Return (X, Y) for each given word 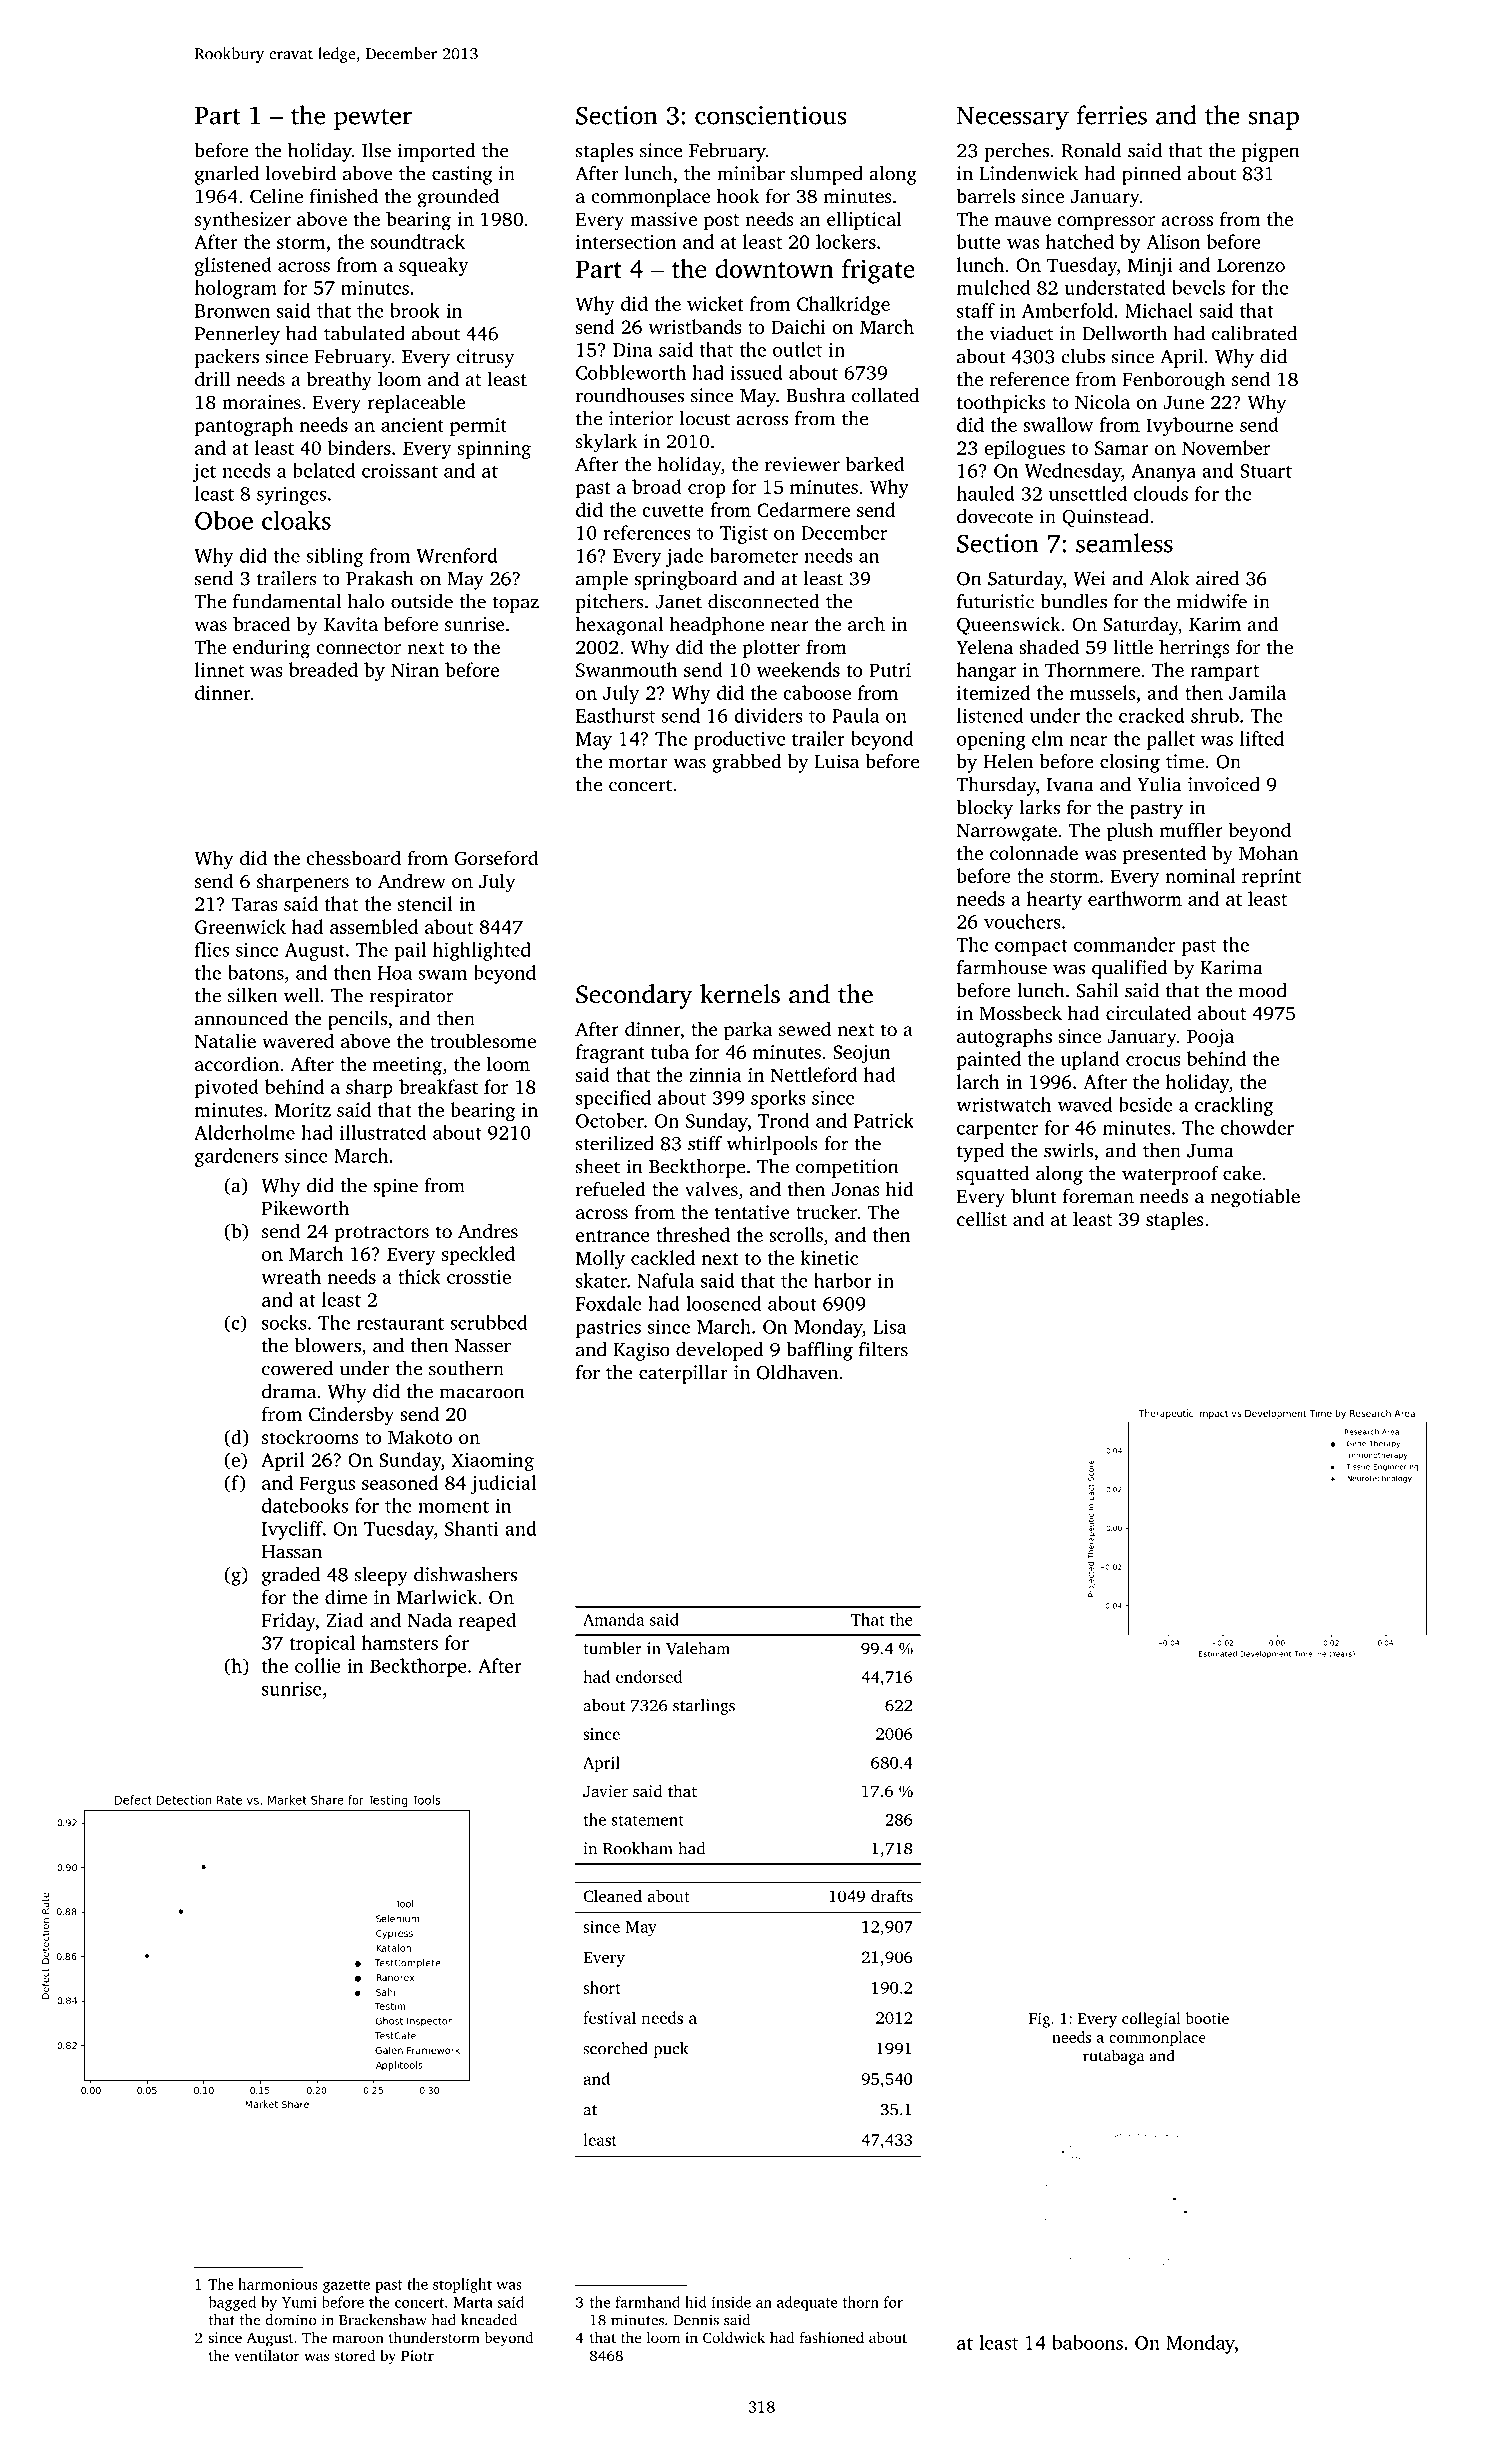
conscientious (770, 115)
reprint (1271, 878)
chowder (1257, 1127)
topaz (515, 604)
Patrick (884, 1120)
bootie (1207, 2018)
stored (354, 2355)
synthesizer (243, 221)
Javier (605, 1791)
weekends (798, 669)
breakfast (438, 1086)
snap (1274, 120)
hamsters (399, 1642)
